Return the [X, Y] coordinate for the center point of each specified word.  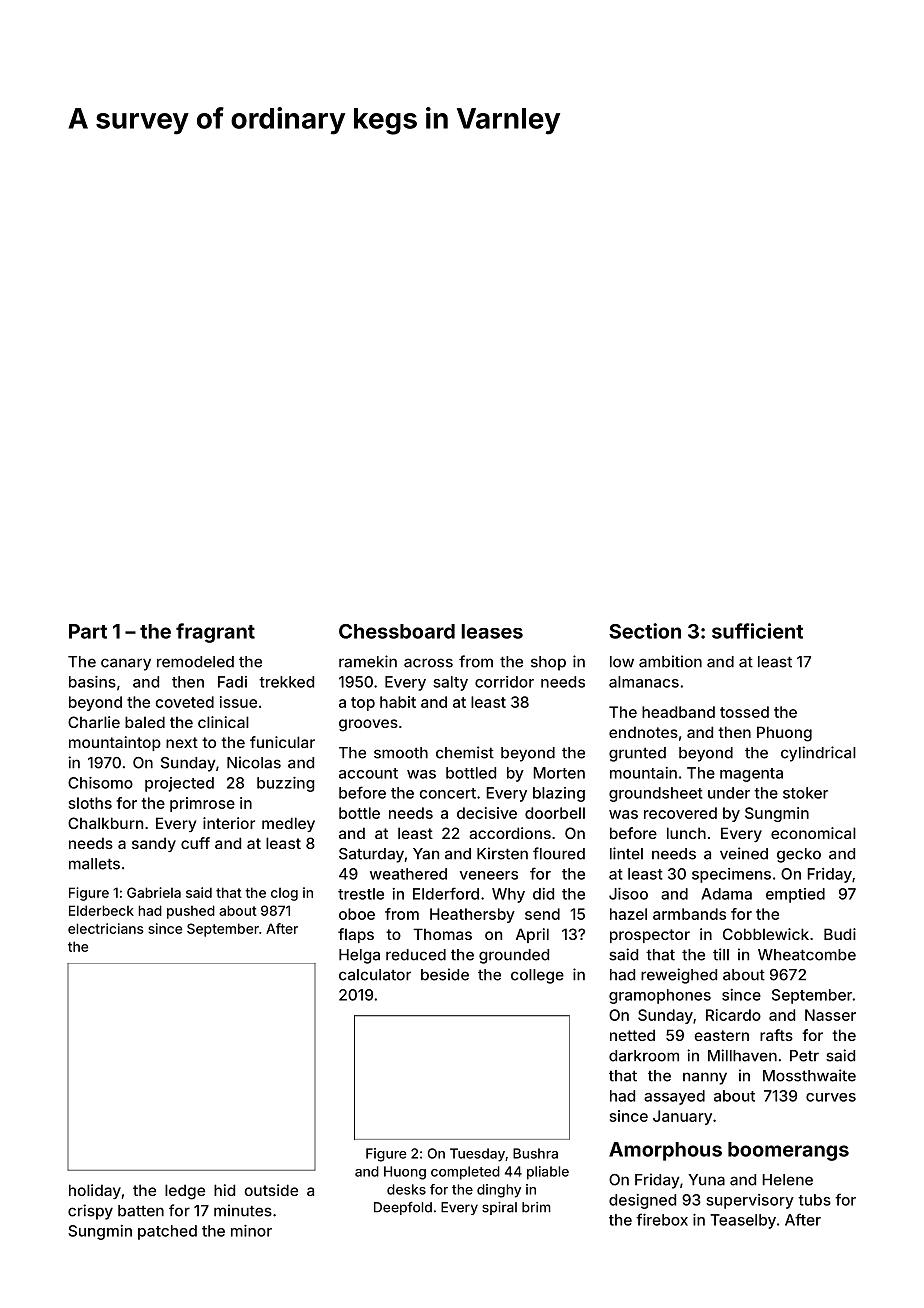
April [532, 935]
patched [167, 1232]
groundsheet [656, 794]
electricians [106, 928]
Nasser [830, 1015]
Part [88, 631]
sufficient [757, 631]
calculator [375, 975]
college [537, 976]
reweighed [679, 976]
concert [447, 793]
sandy [154, 844]
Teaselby [743, 1221]
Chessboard [397, 631]
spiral [499, 1208]
